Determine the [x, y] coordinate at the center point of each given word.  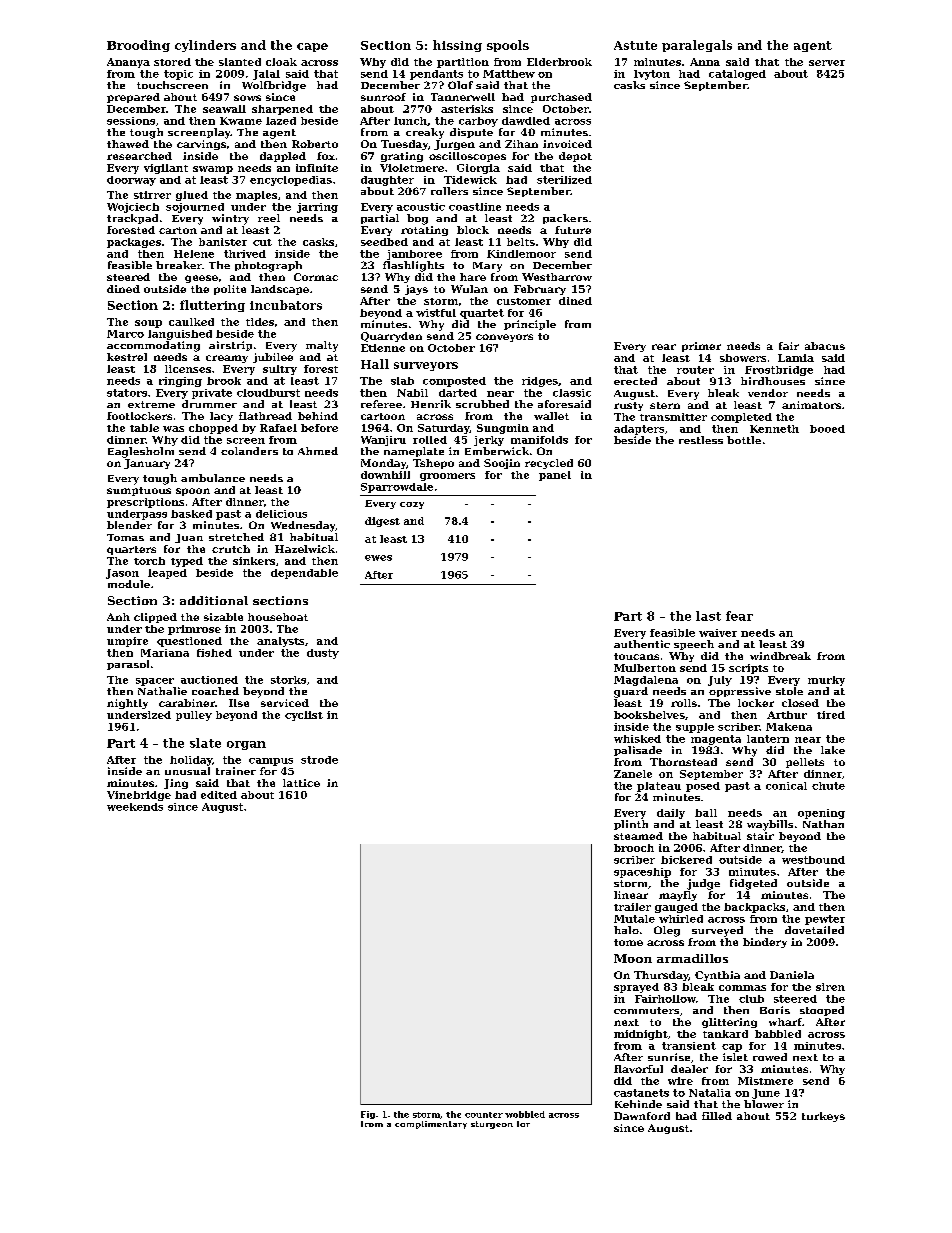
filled [717, 1116]
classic [572, 393]
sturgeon [492, 1125]
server [827, 63]
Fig [368, 1115]
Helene [194, 254]
